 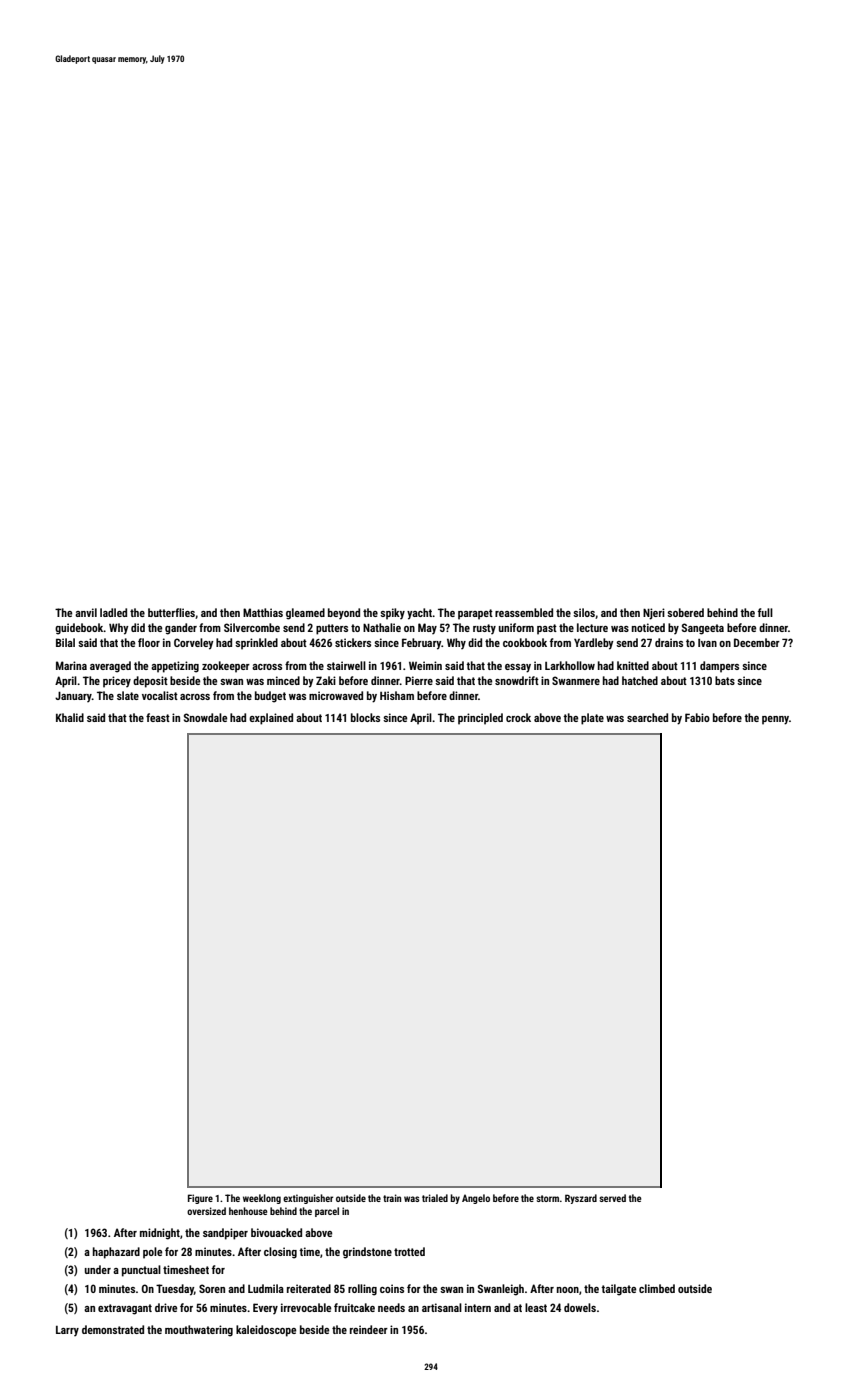 What do you see at coordinates (70, 717) in the screenshot?
I see `Khalid` at bounding box center [70, 717].
